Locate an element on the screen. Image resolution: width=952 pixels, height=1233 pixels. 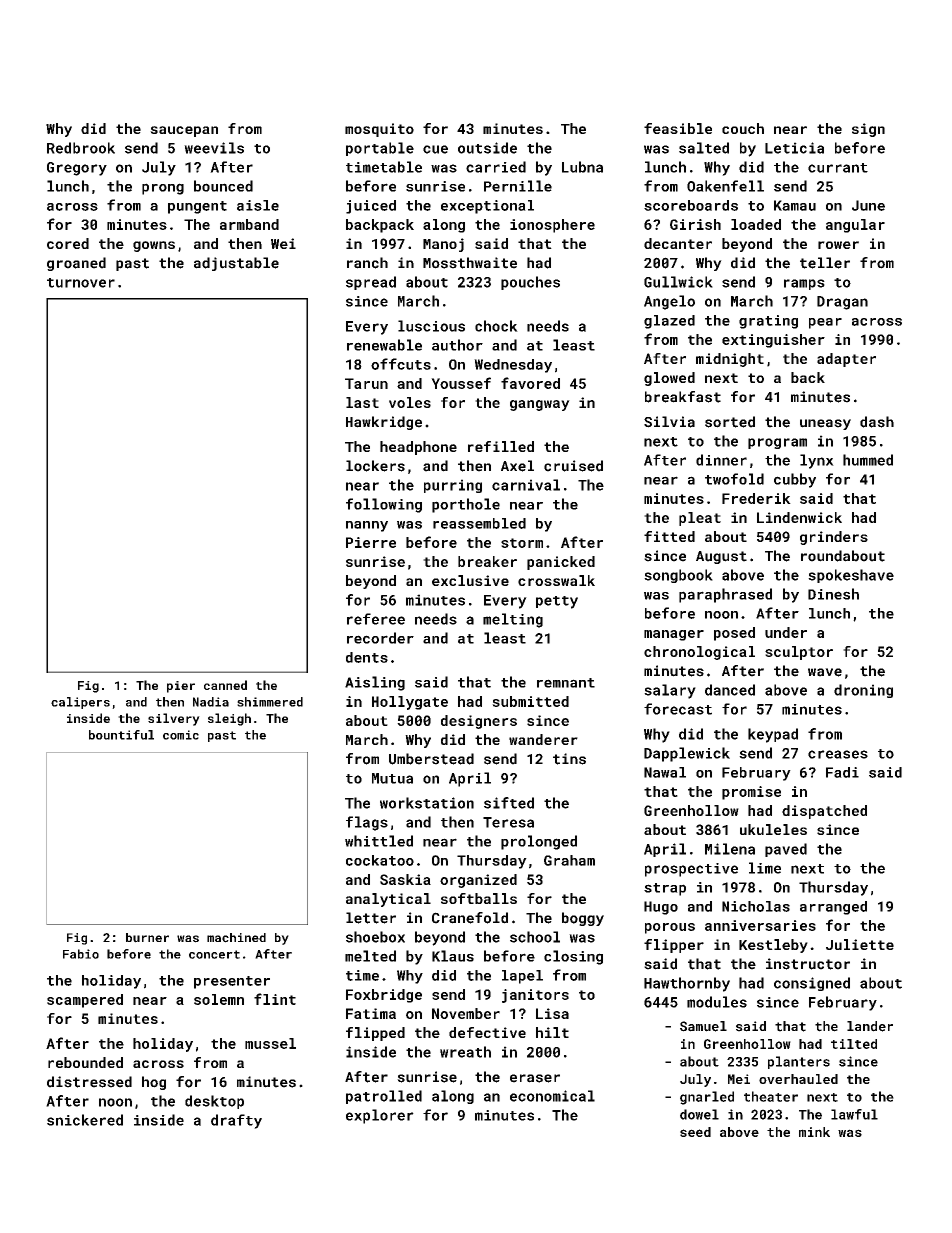
portable is located at coordinates (380, 149).
